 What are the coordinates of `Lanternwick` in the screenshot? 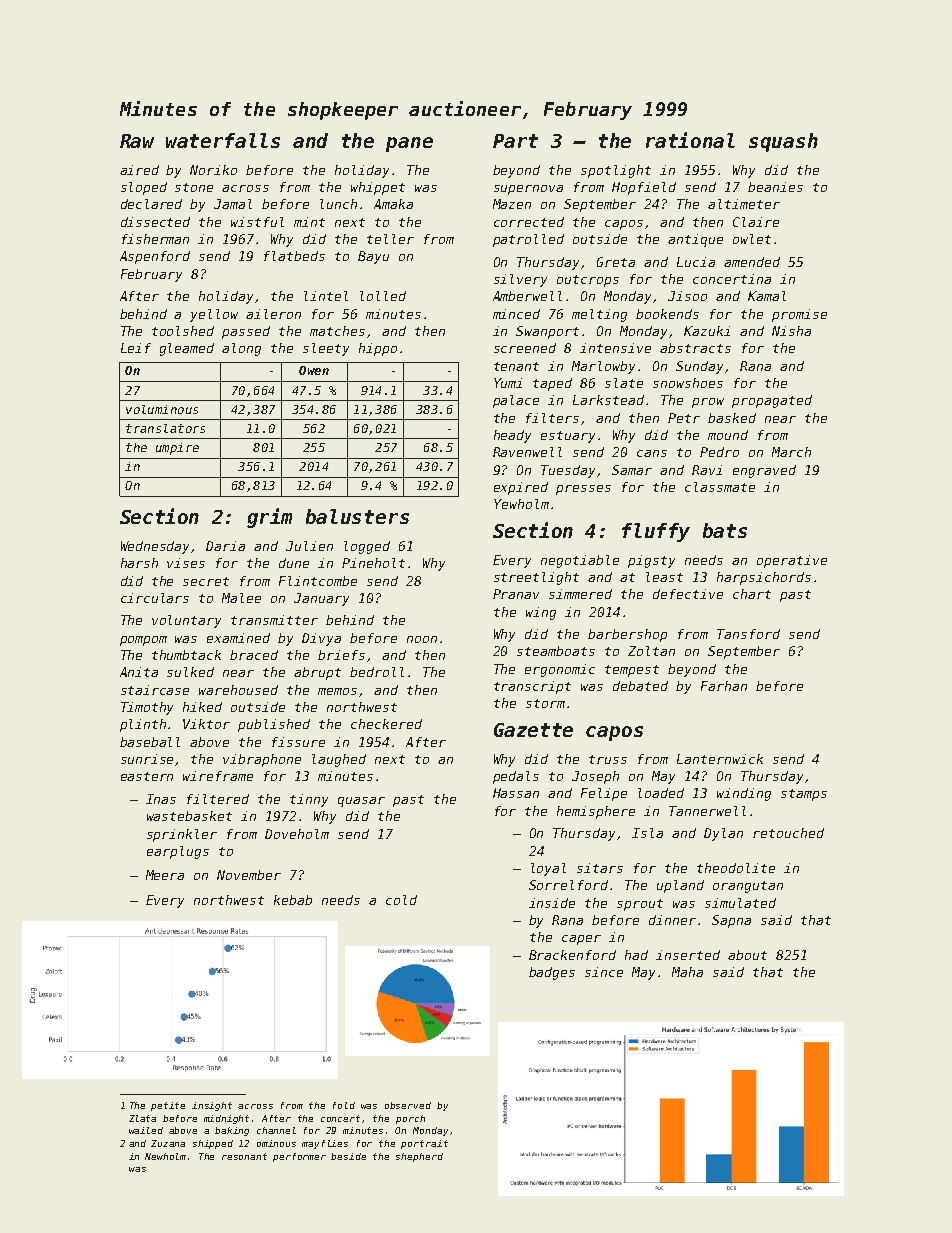 It's located at (720, 759).
